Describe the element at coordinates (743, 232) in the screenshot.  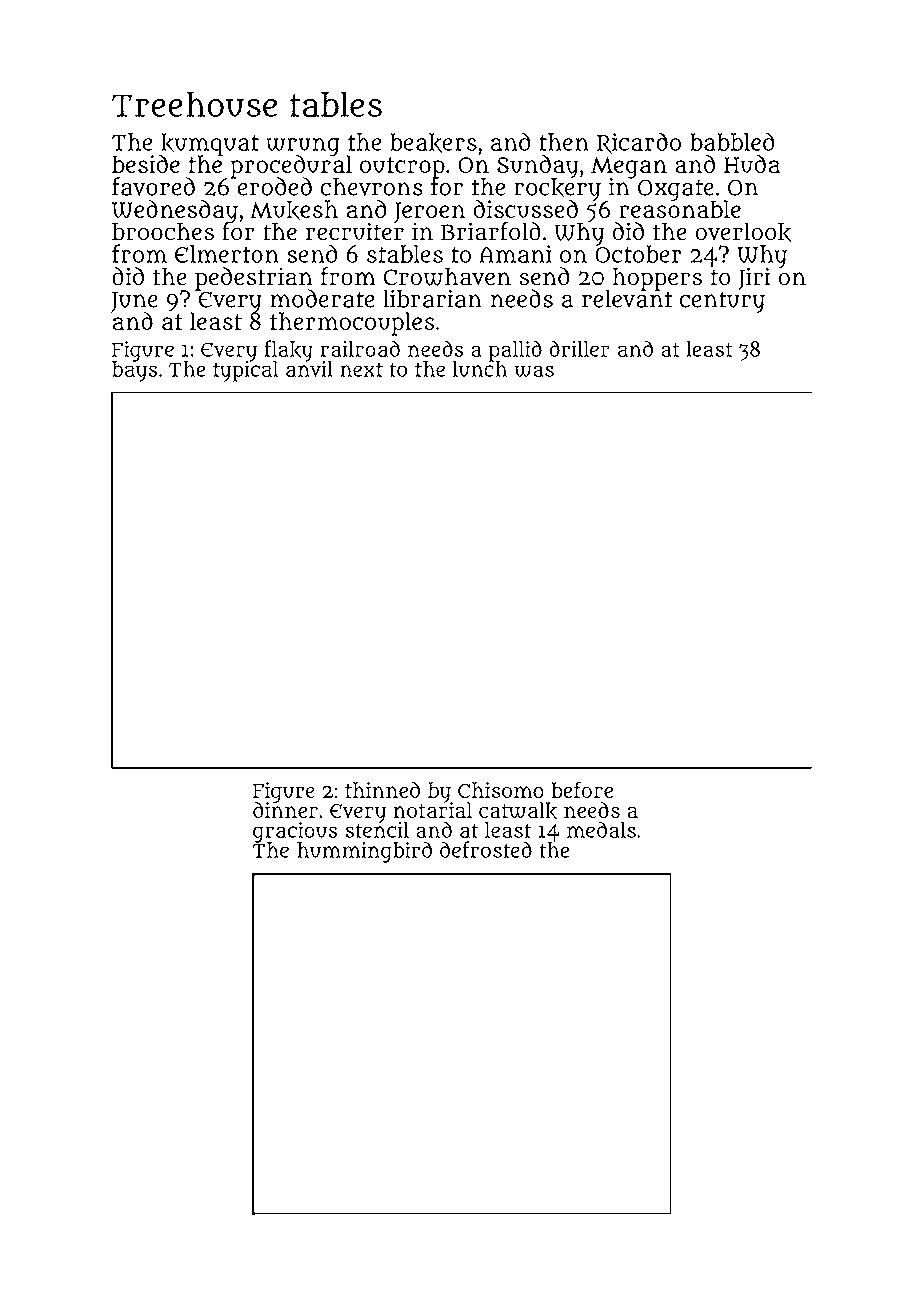
I see `overlook` at that location.
